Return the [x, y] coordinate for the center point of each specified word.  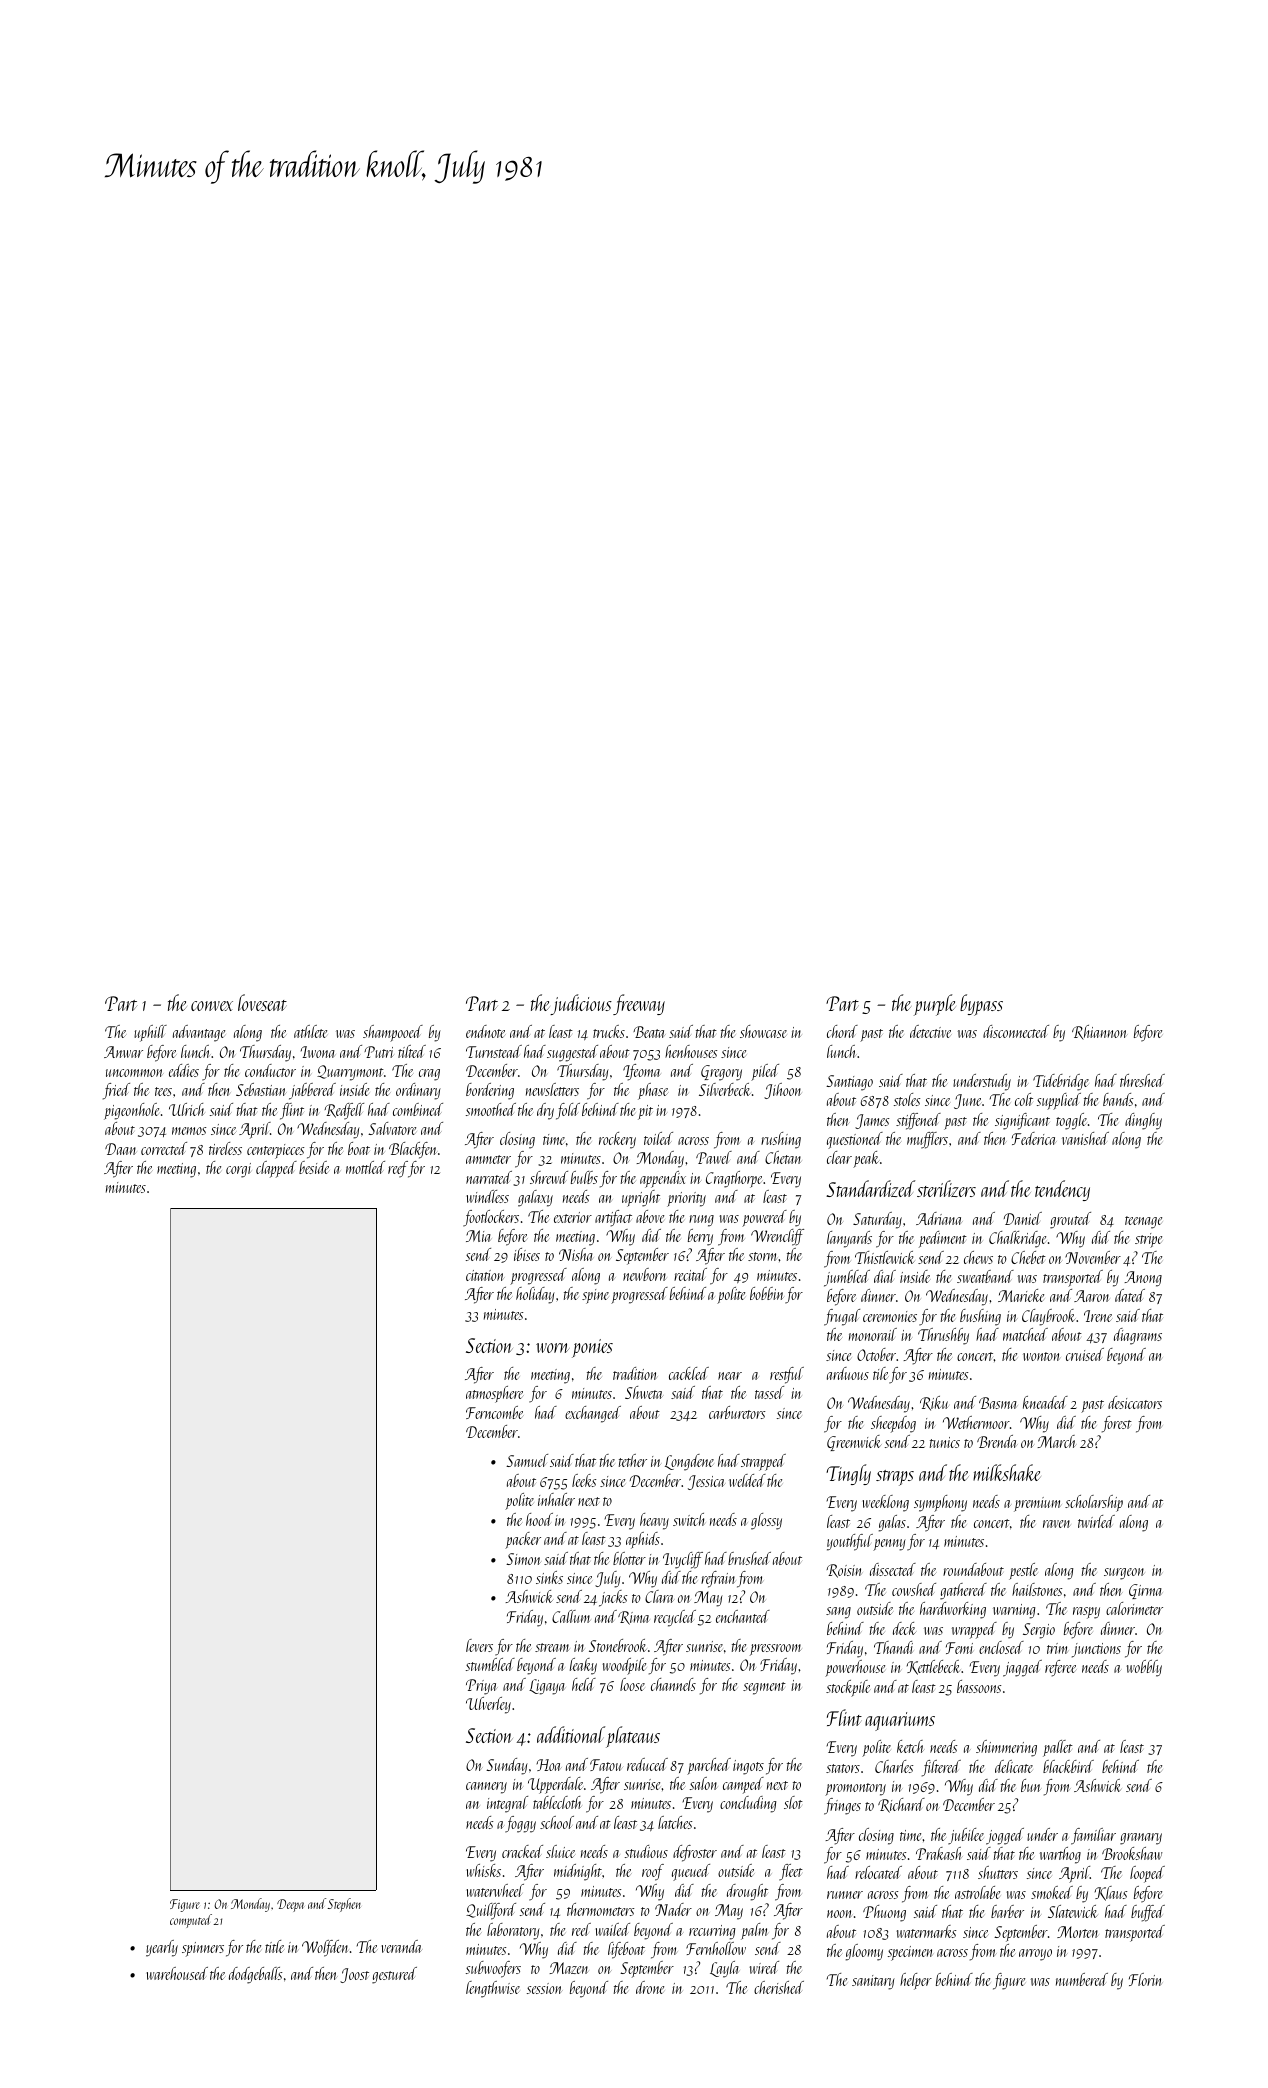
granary [1141, 1839]
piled [765, 1072]
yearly [162, 1948]
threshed [1142, 1080]
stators [843, 1768]
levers [479, 1645]
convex [212, 1006]
